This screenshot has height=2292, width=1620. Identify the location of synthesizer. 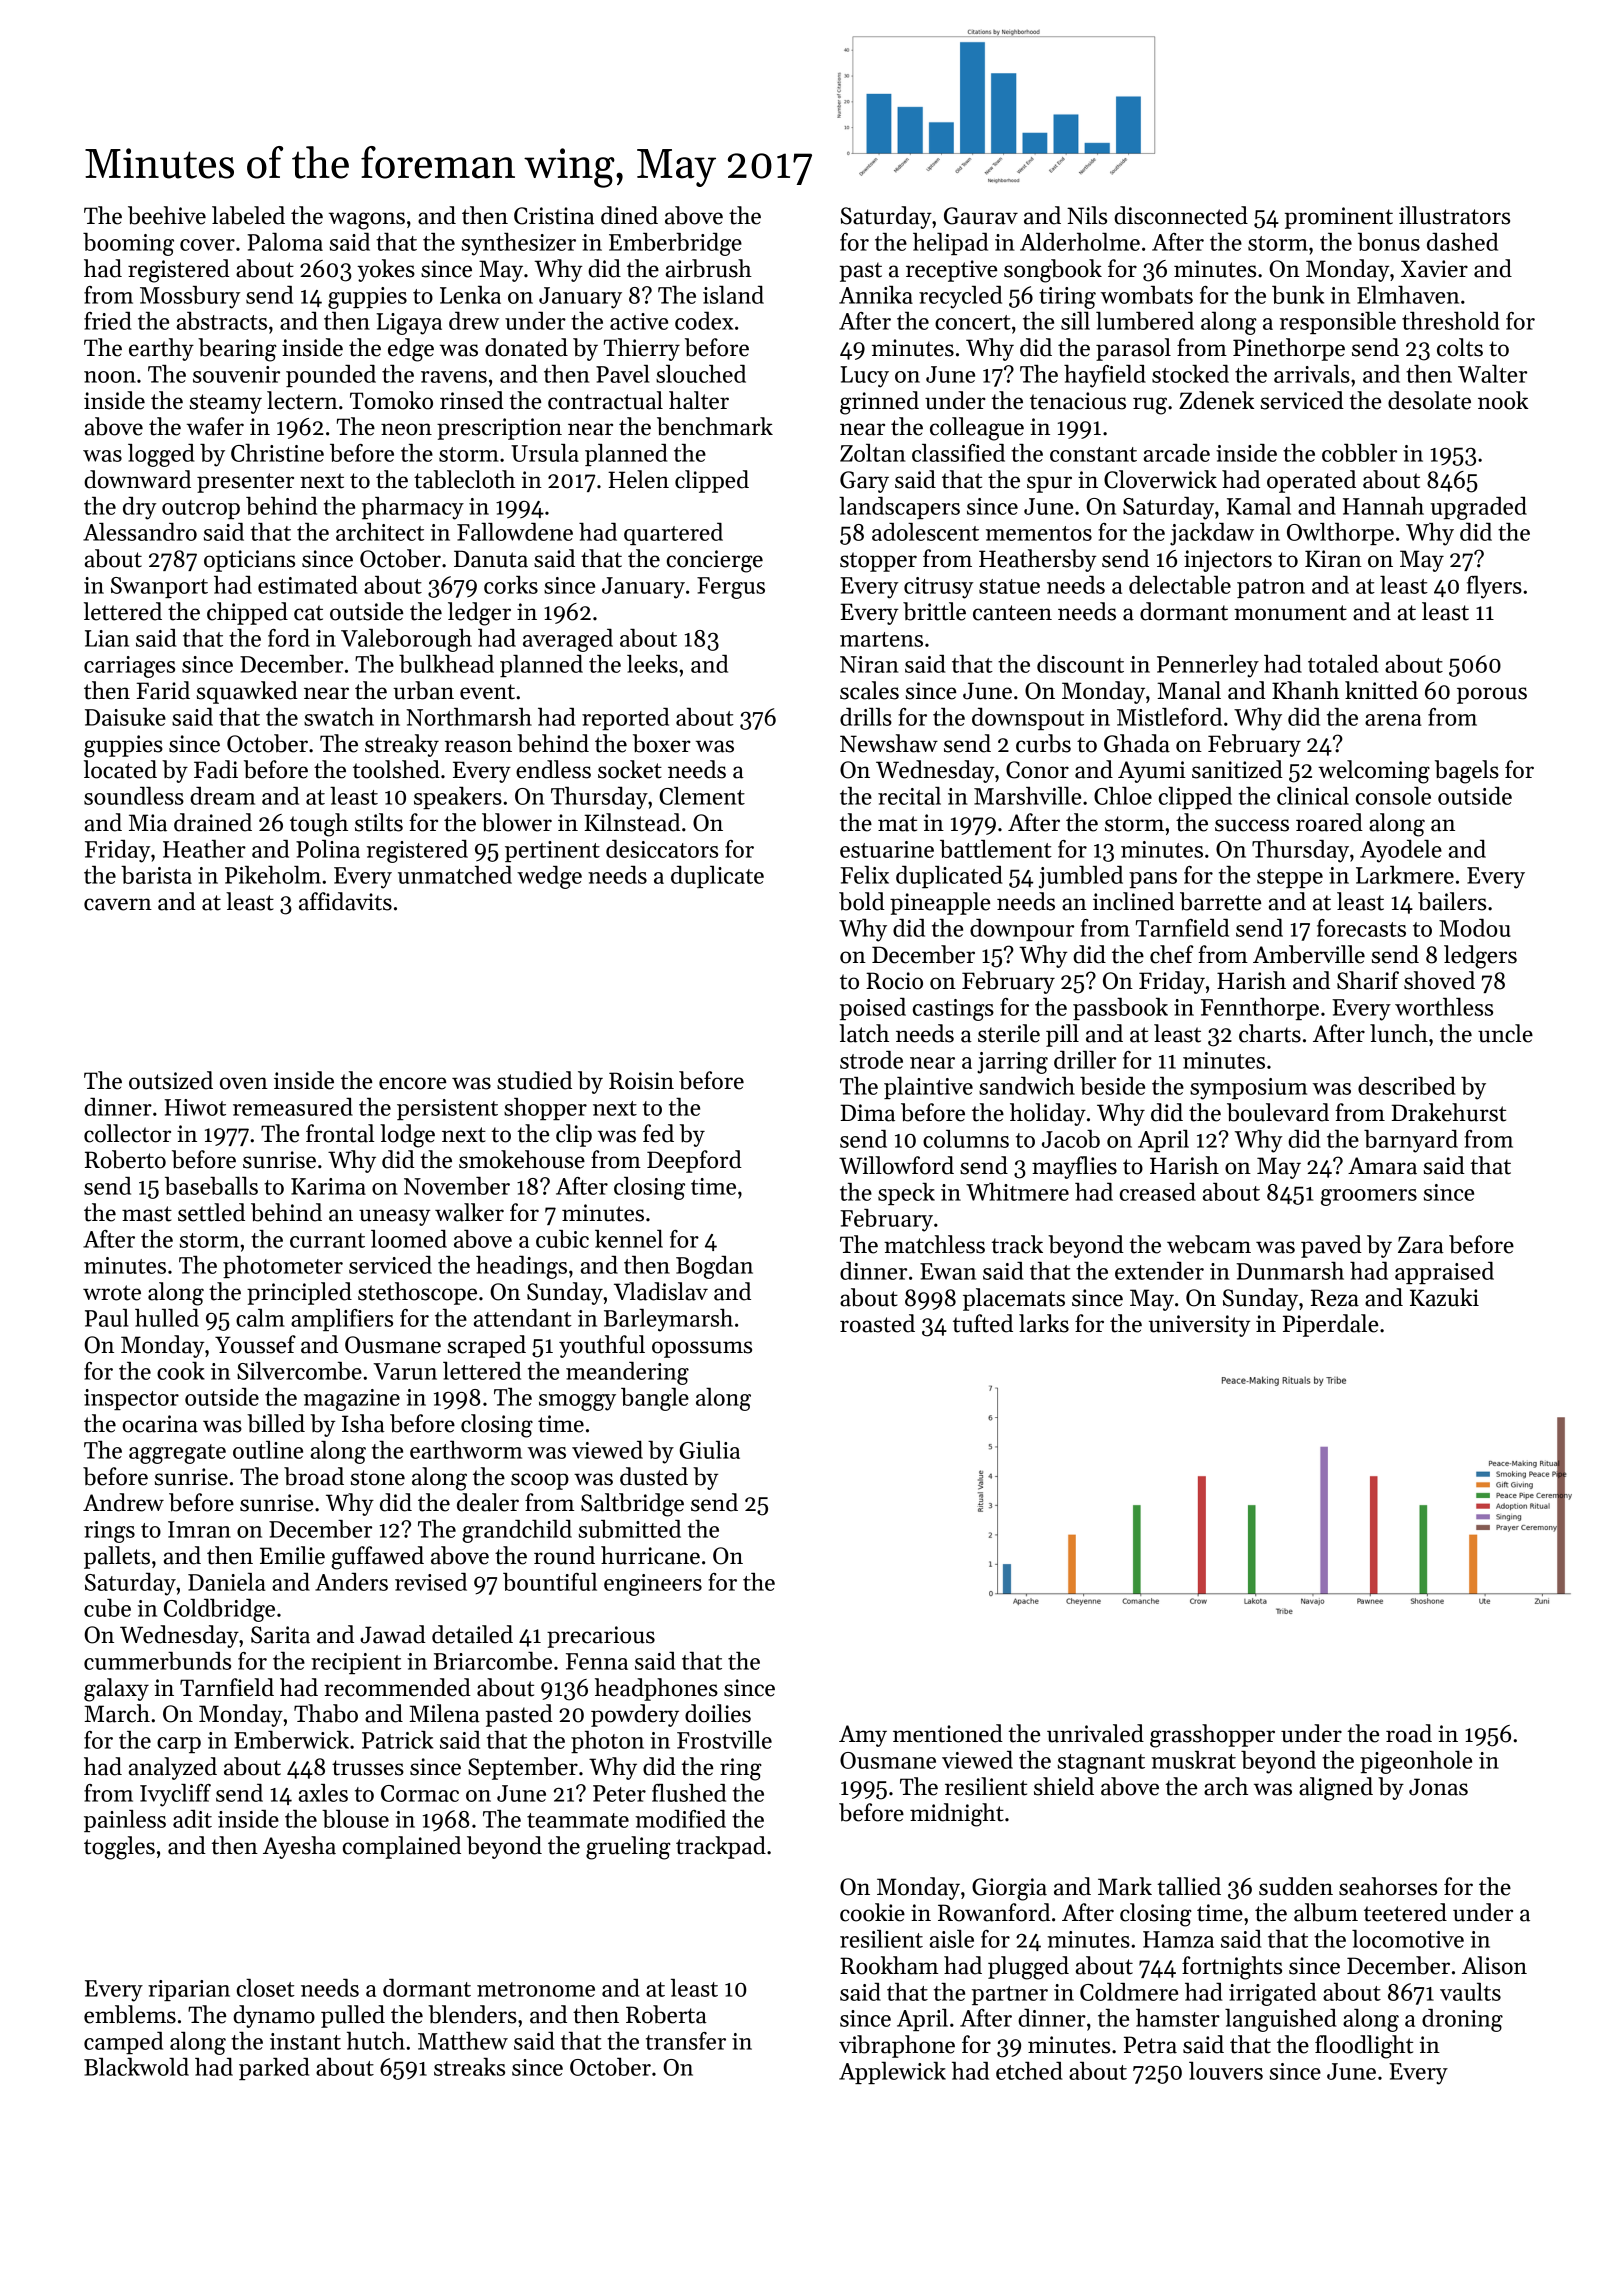
(519, 244).
